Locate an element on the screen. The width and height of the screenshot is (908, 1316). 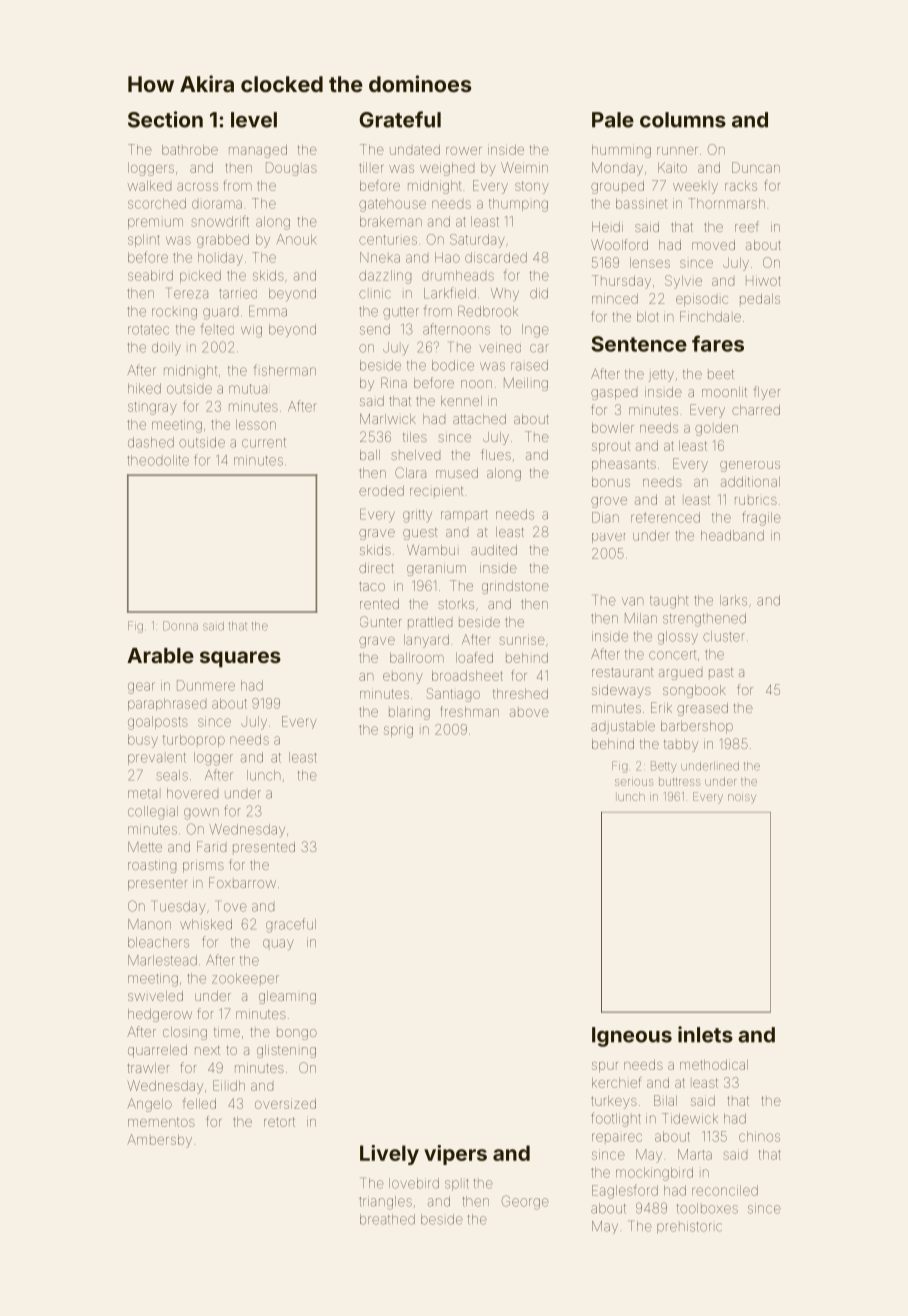
Donna is located at coordinates (180, 626).
